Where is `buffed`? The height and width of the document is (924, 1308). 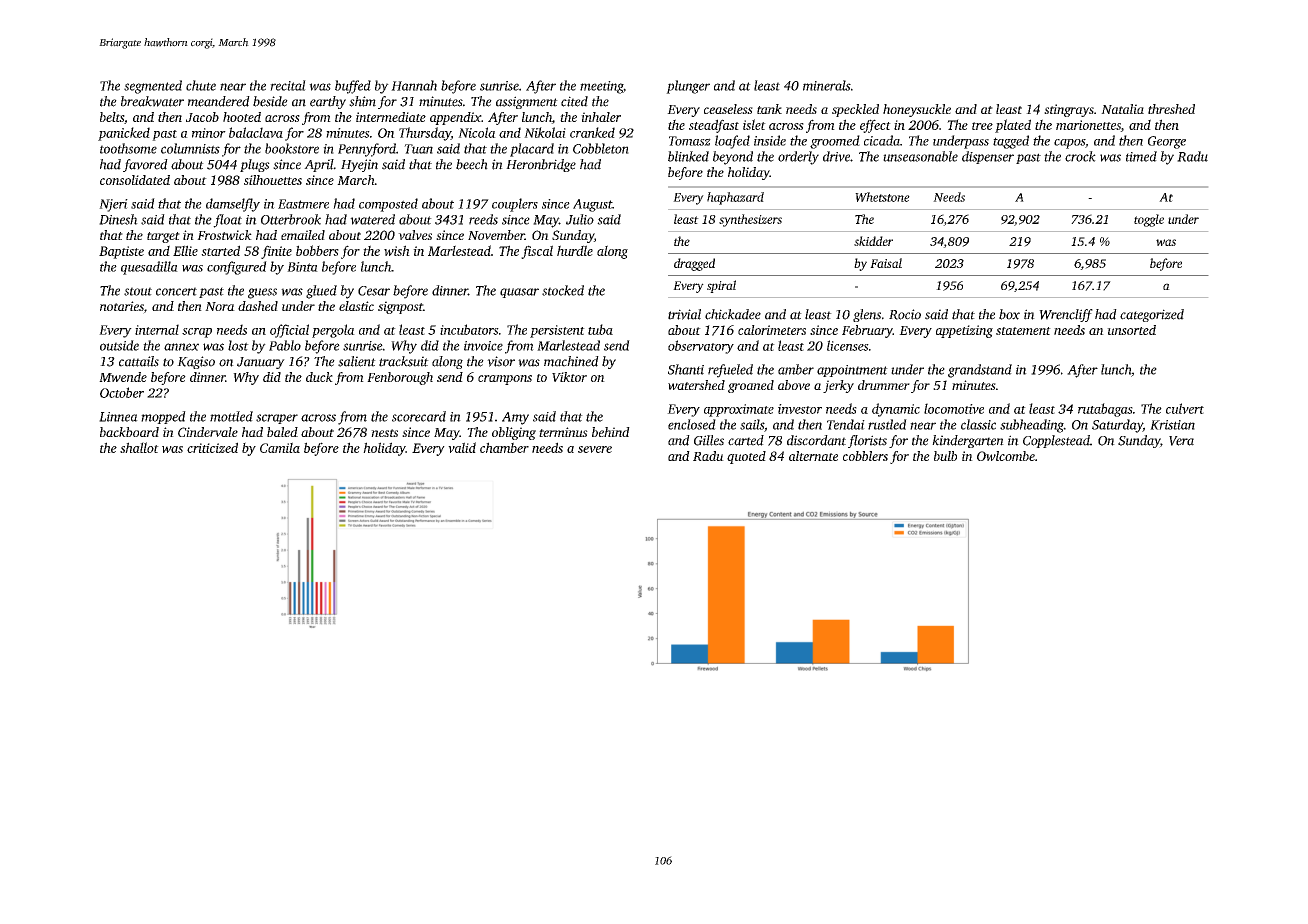
buffed is located at coordinates (353, 87).
